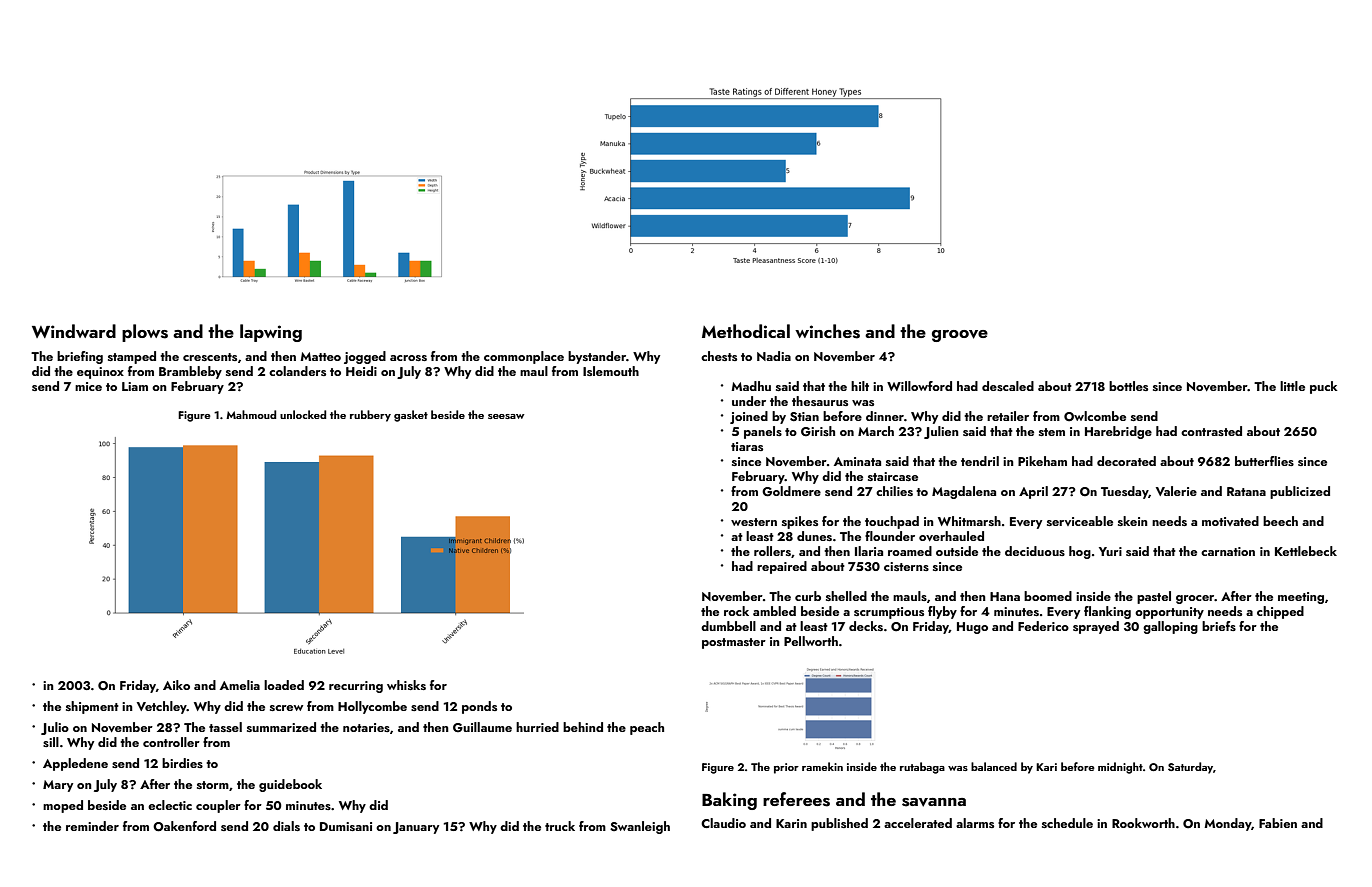  I want to click on rubbery, so click(370, 416).
